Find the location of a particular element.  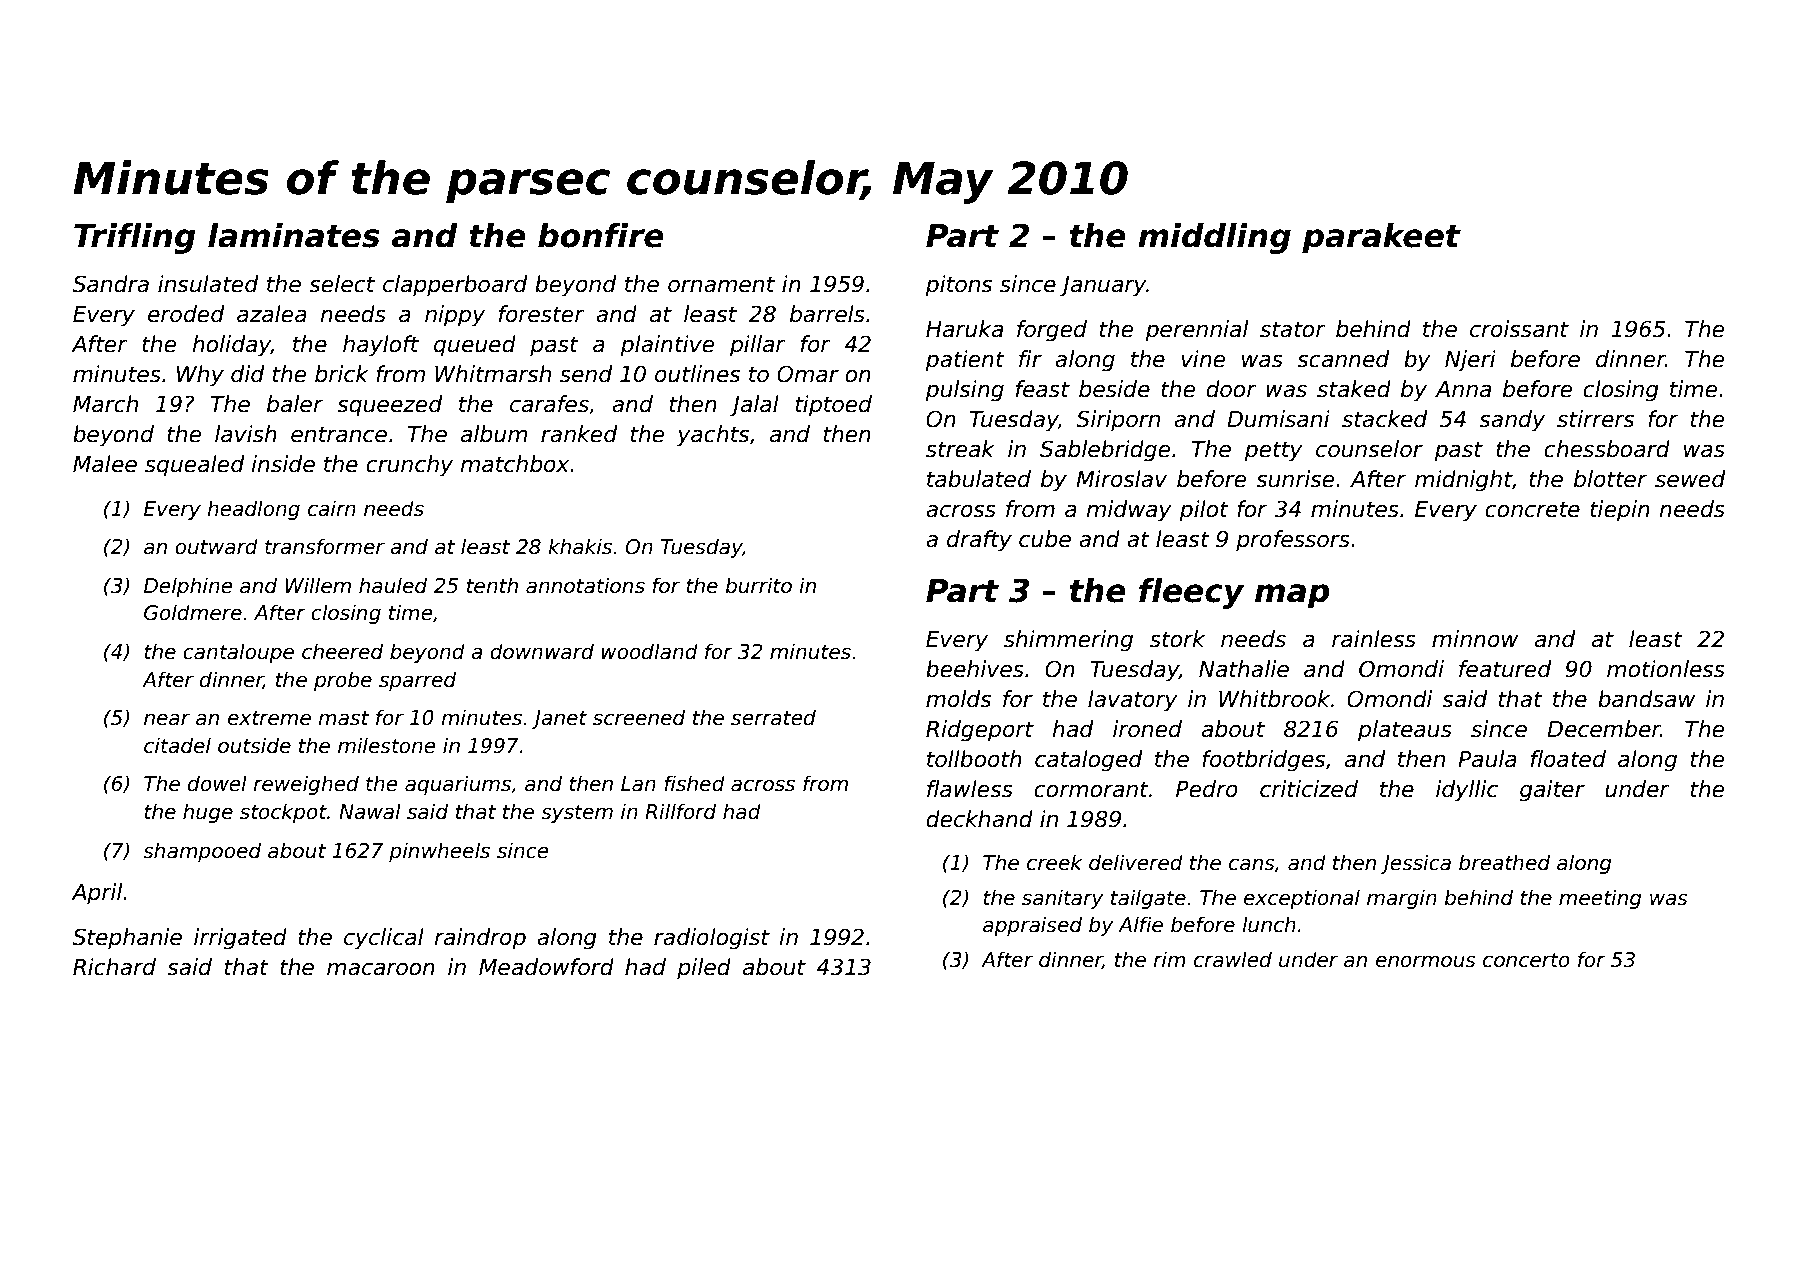

parakeet is located at coordinates (1381, 238).
